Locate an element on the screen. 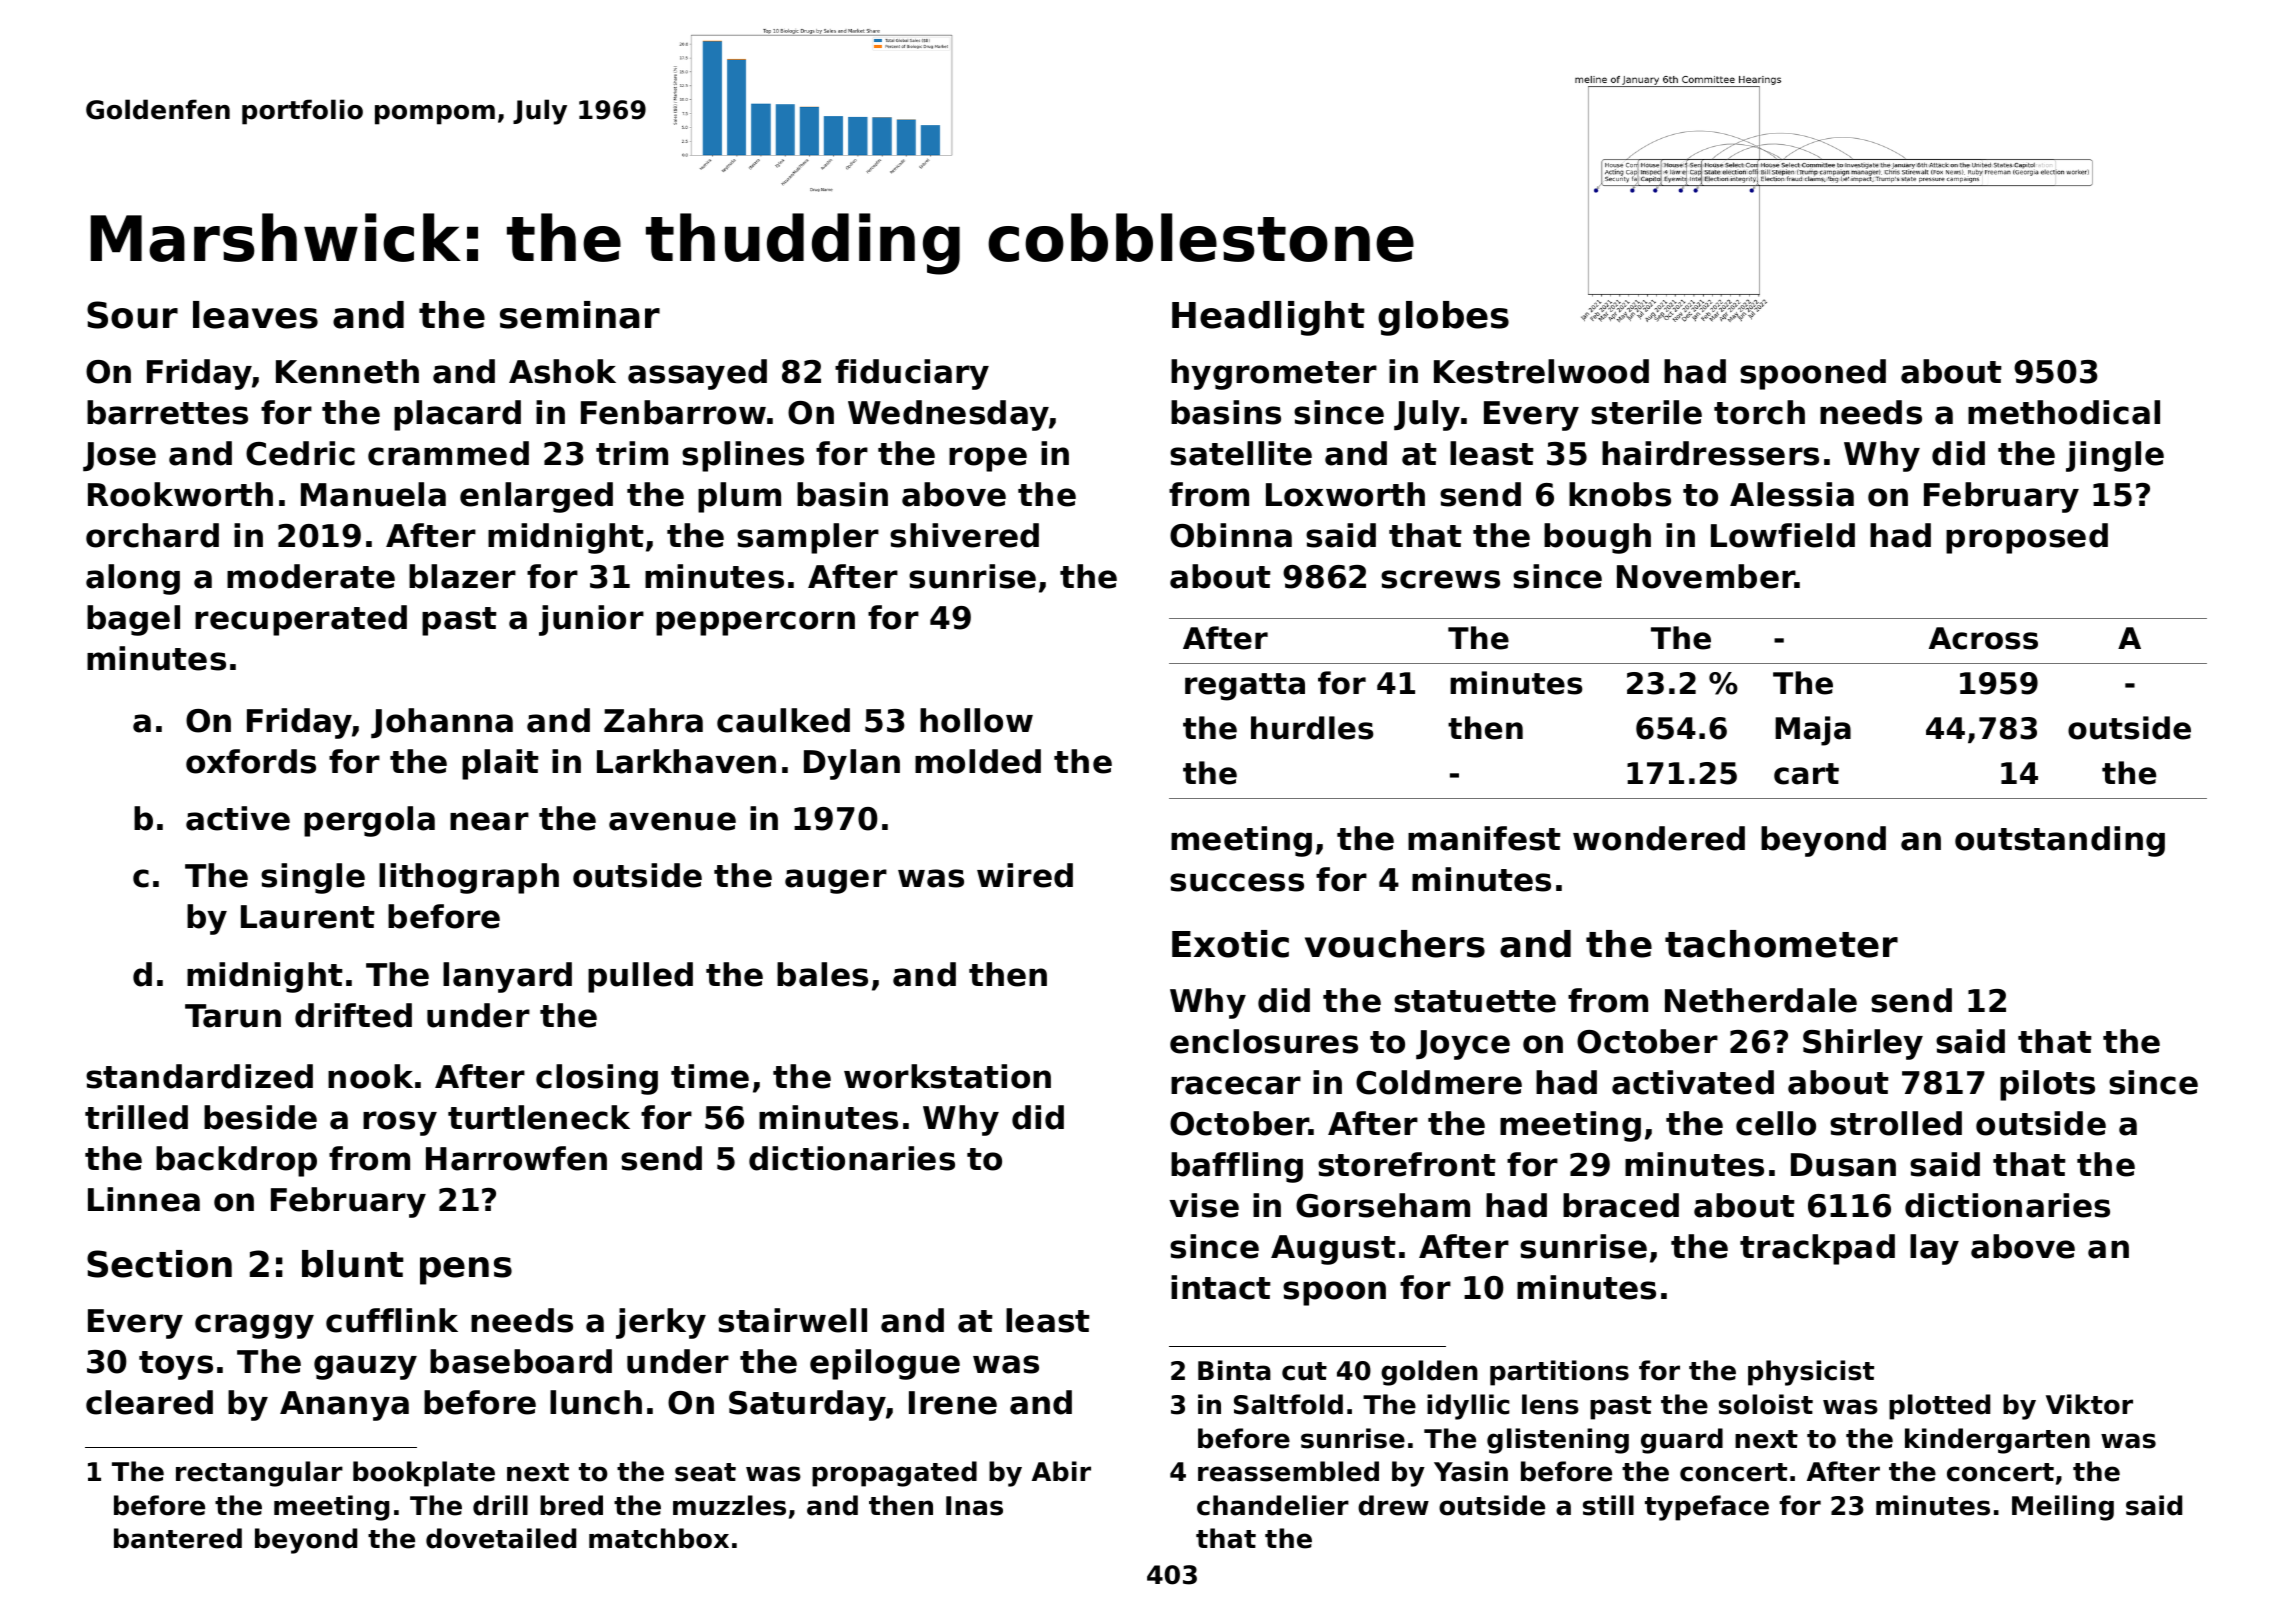  drew is located at coordinates (1393, 1505).
